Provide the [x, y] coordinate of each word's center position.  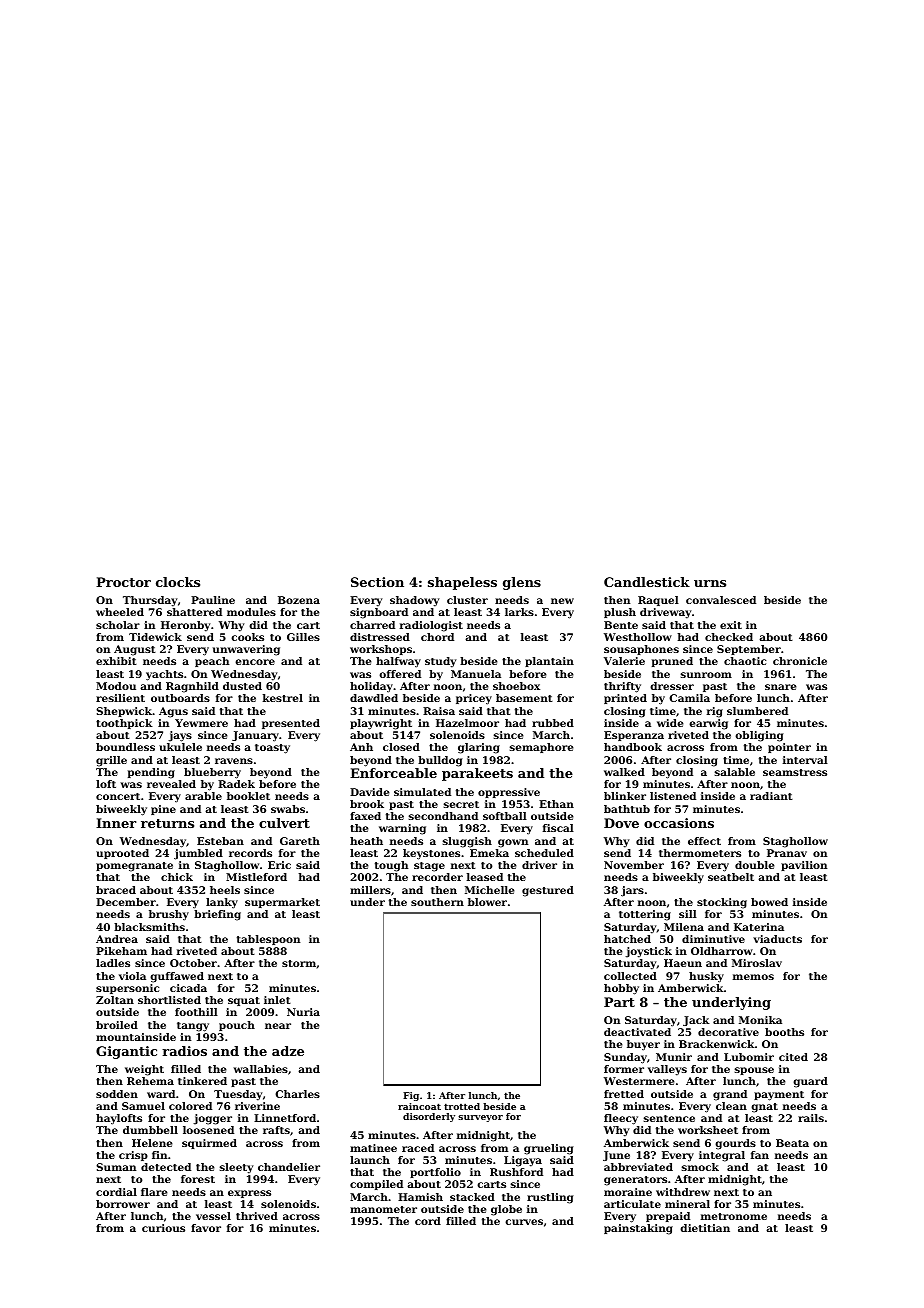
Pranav [787, 853]
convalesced [721, 600]
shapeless [462, 583]
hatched [627, 939]
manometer [383, 1209]
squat [244, 1001]
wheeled [120, 612]
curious [163, 1228]
